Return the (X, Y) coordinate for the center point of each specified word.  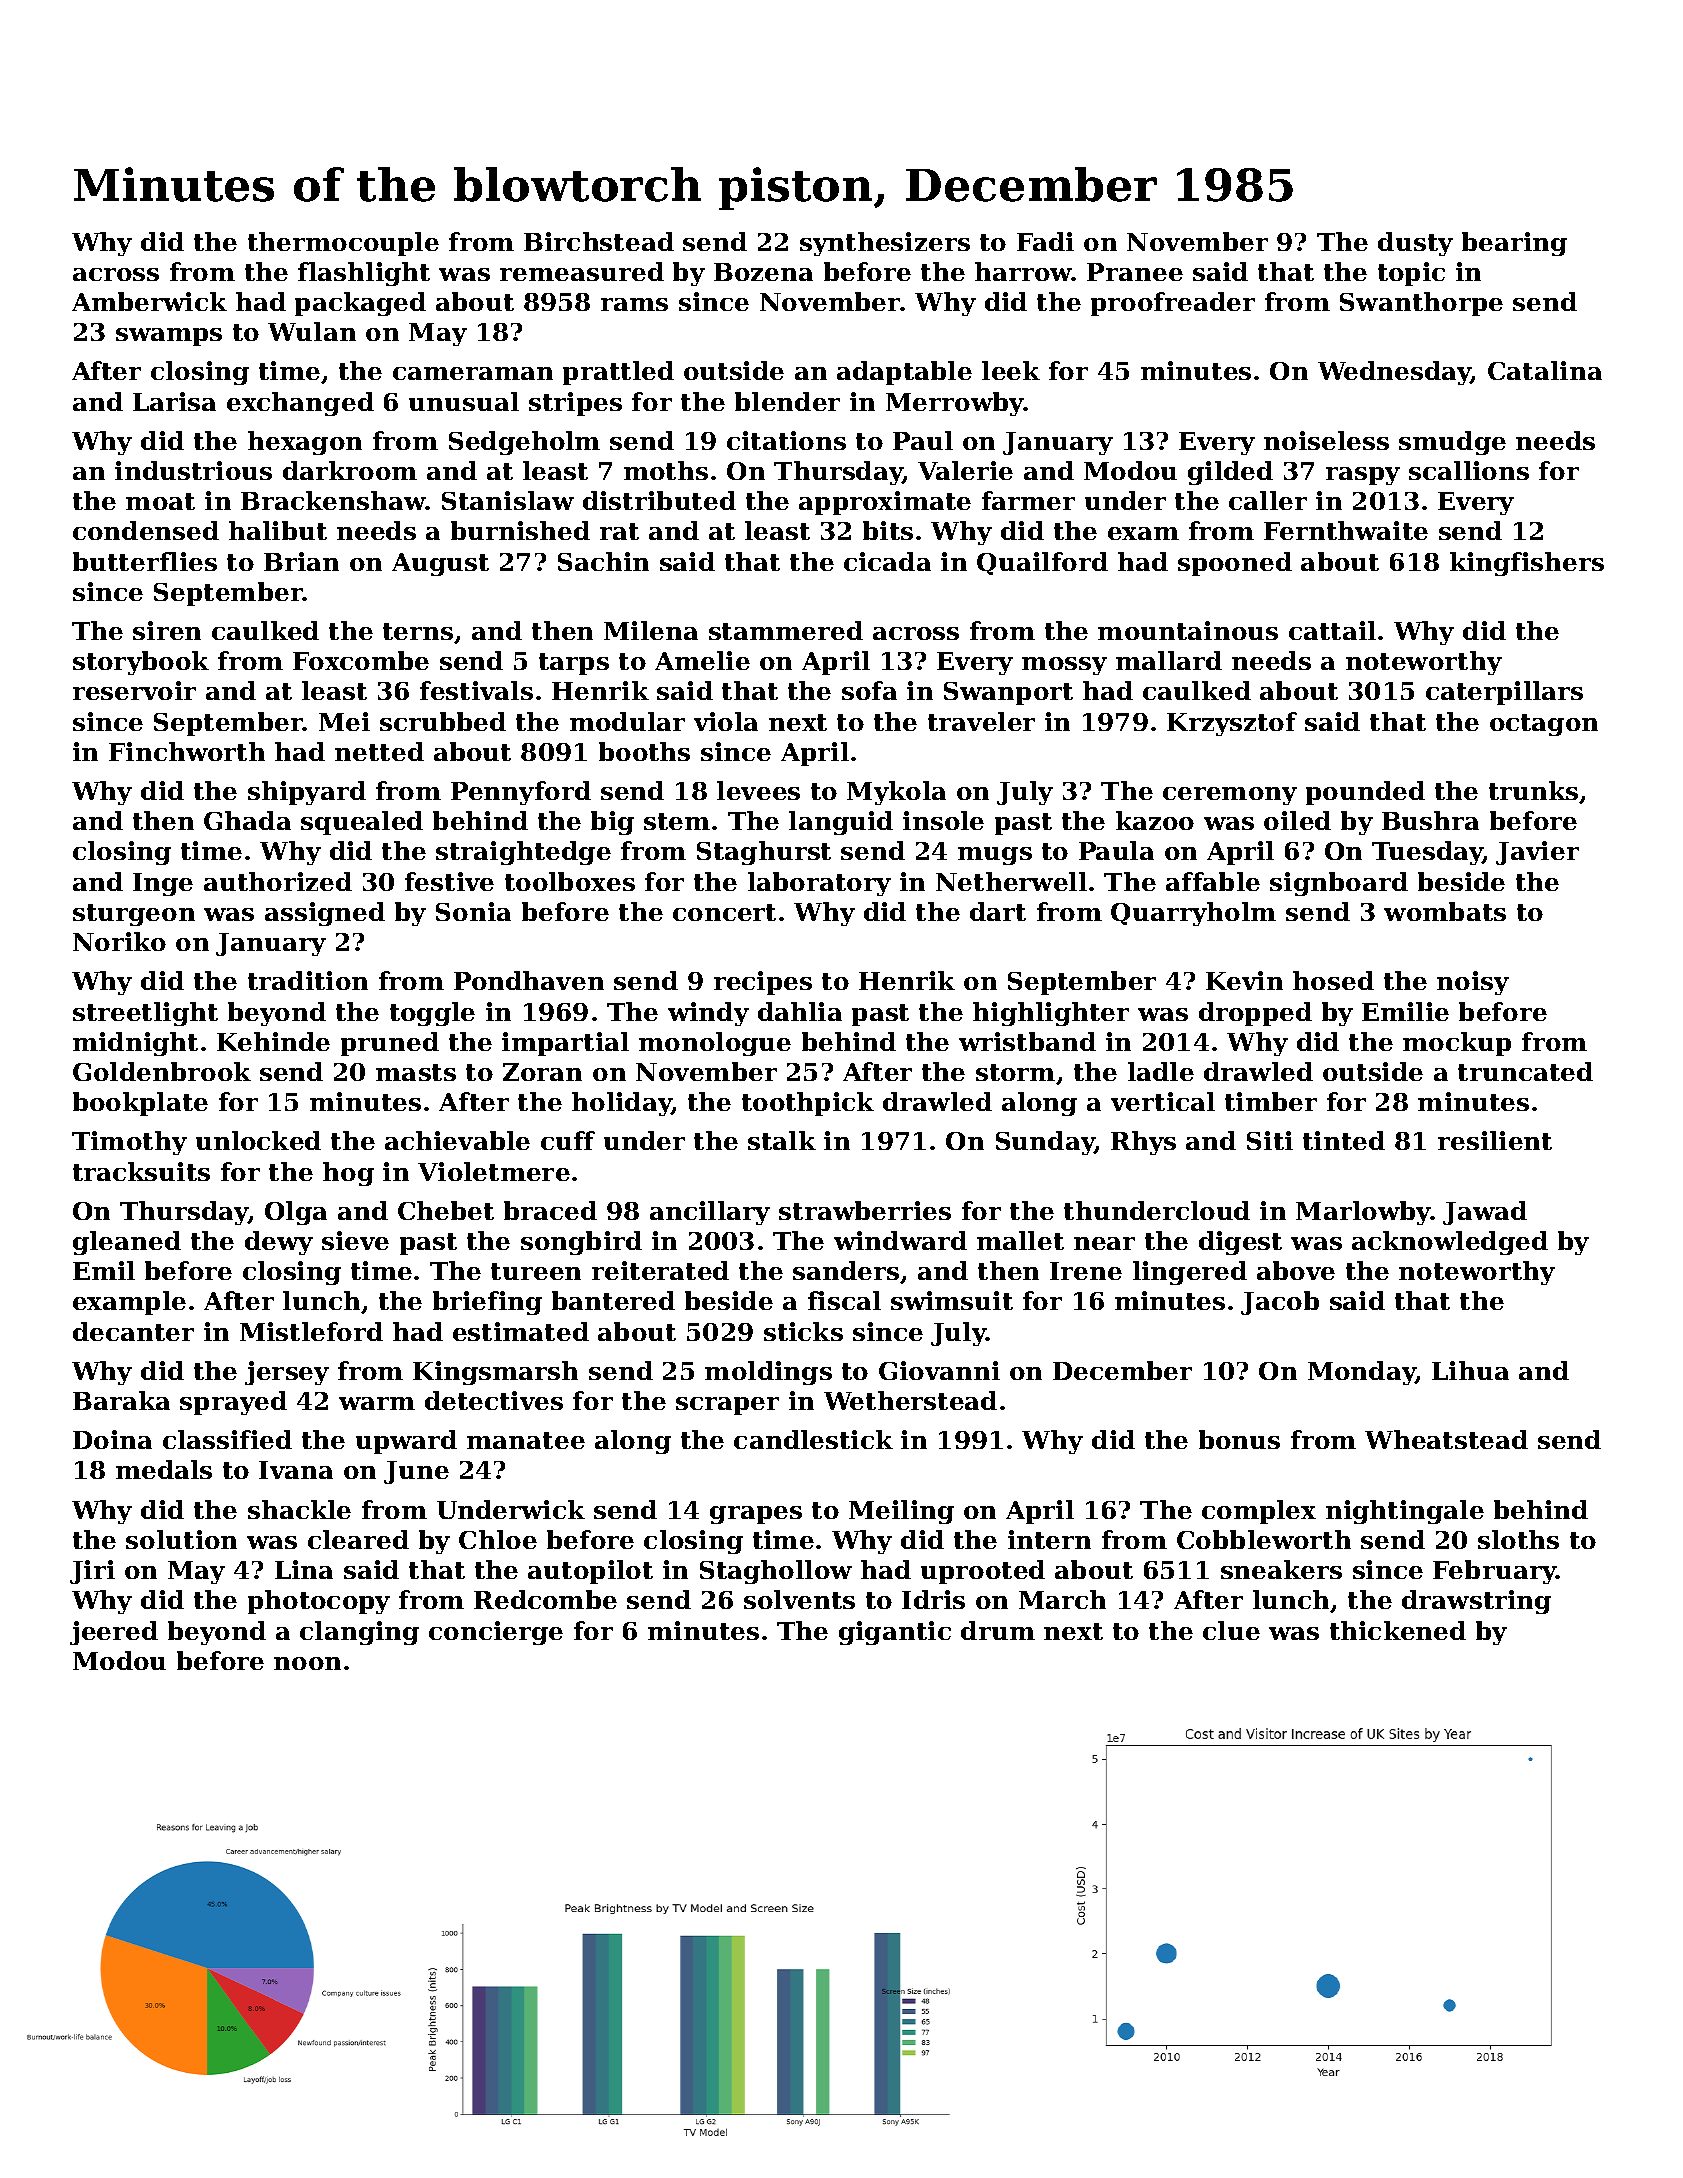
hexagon (305, 443)
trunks (1533, 790)
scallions (1469, 470)
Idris (933, 1599)
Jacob (1280, 1303)
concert (724, 912)
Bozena (763, 272)
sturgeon (134, 915)
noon (307, 1663)
